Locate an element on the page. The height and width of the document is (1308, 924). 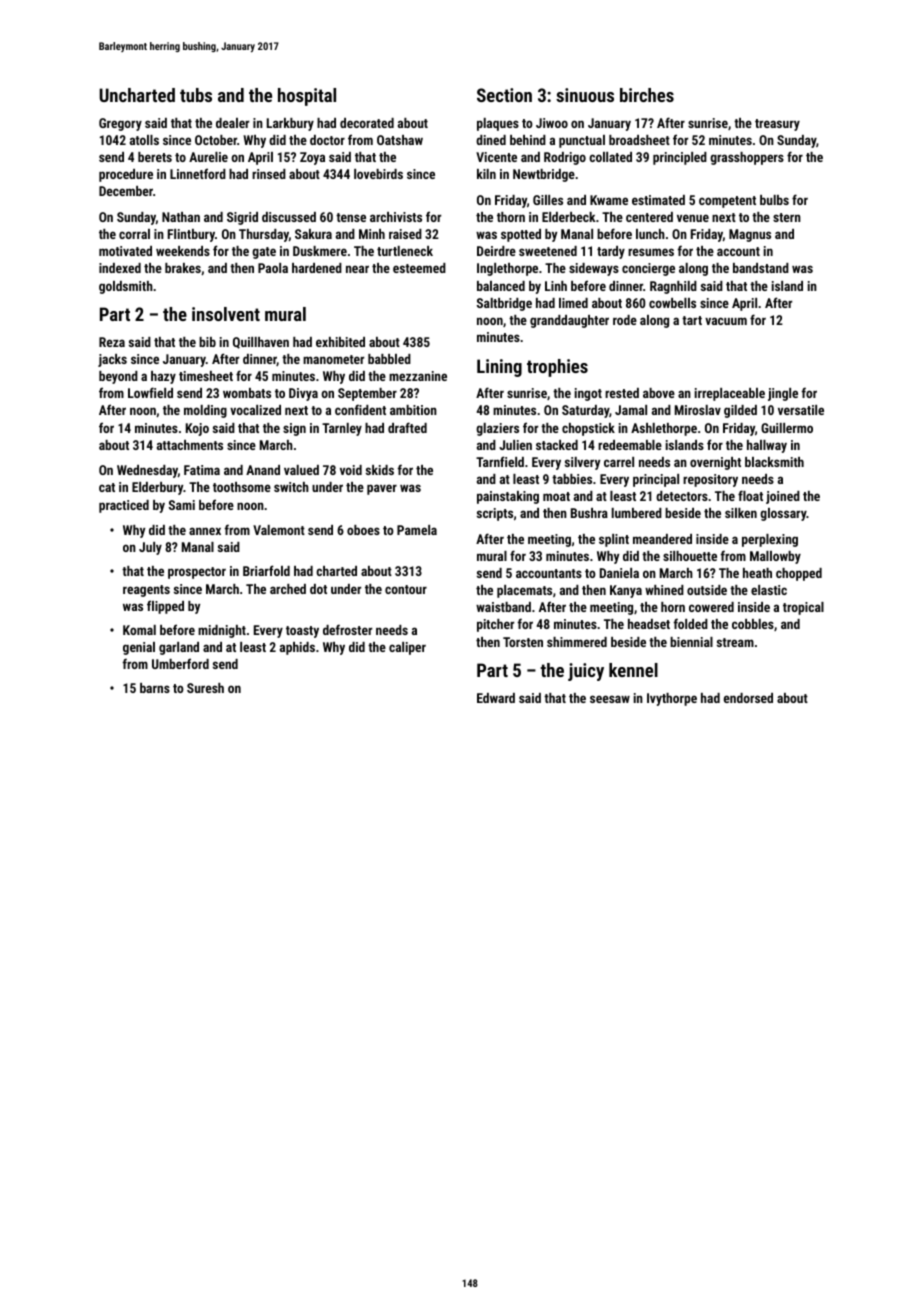
sign is located at coordinates (294, 429).
